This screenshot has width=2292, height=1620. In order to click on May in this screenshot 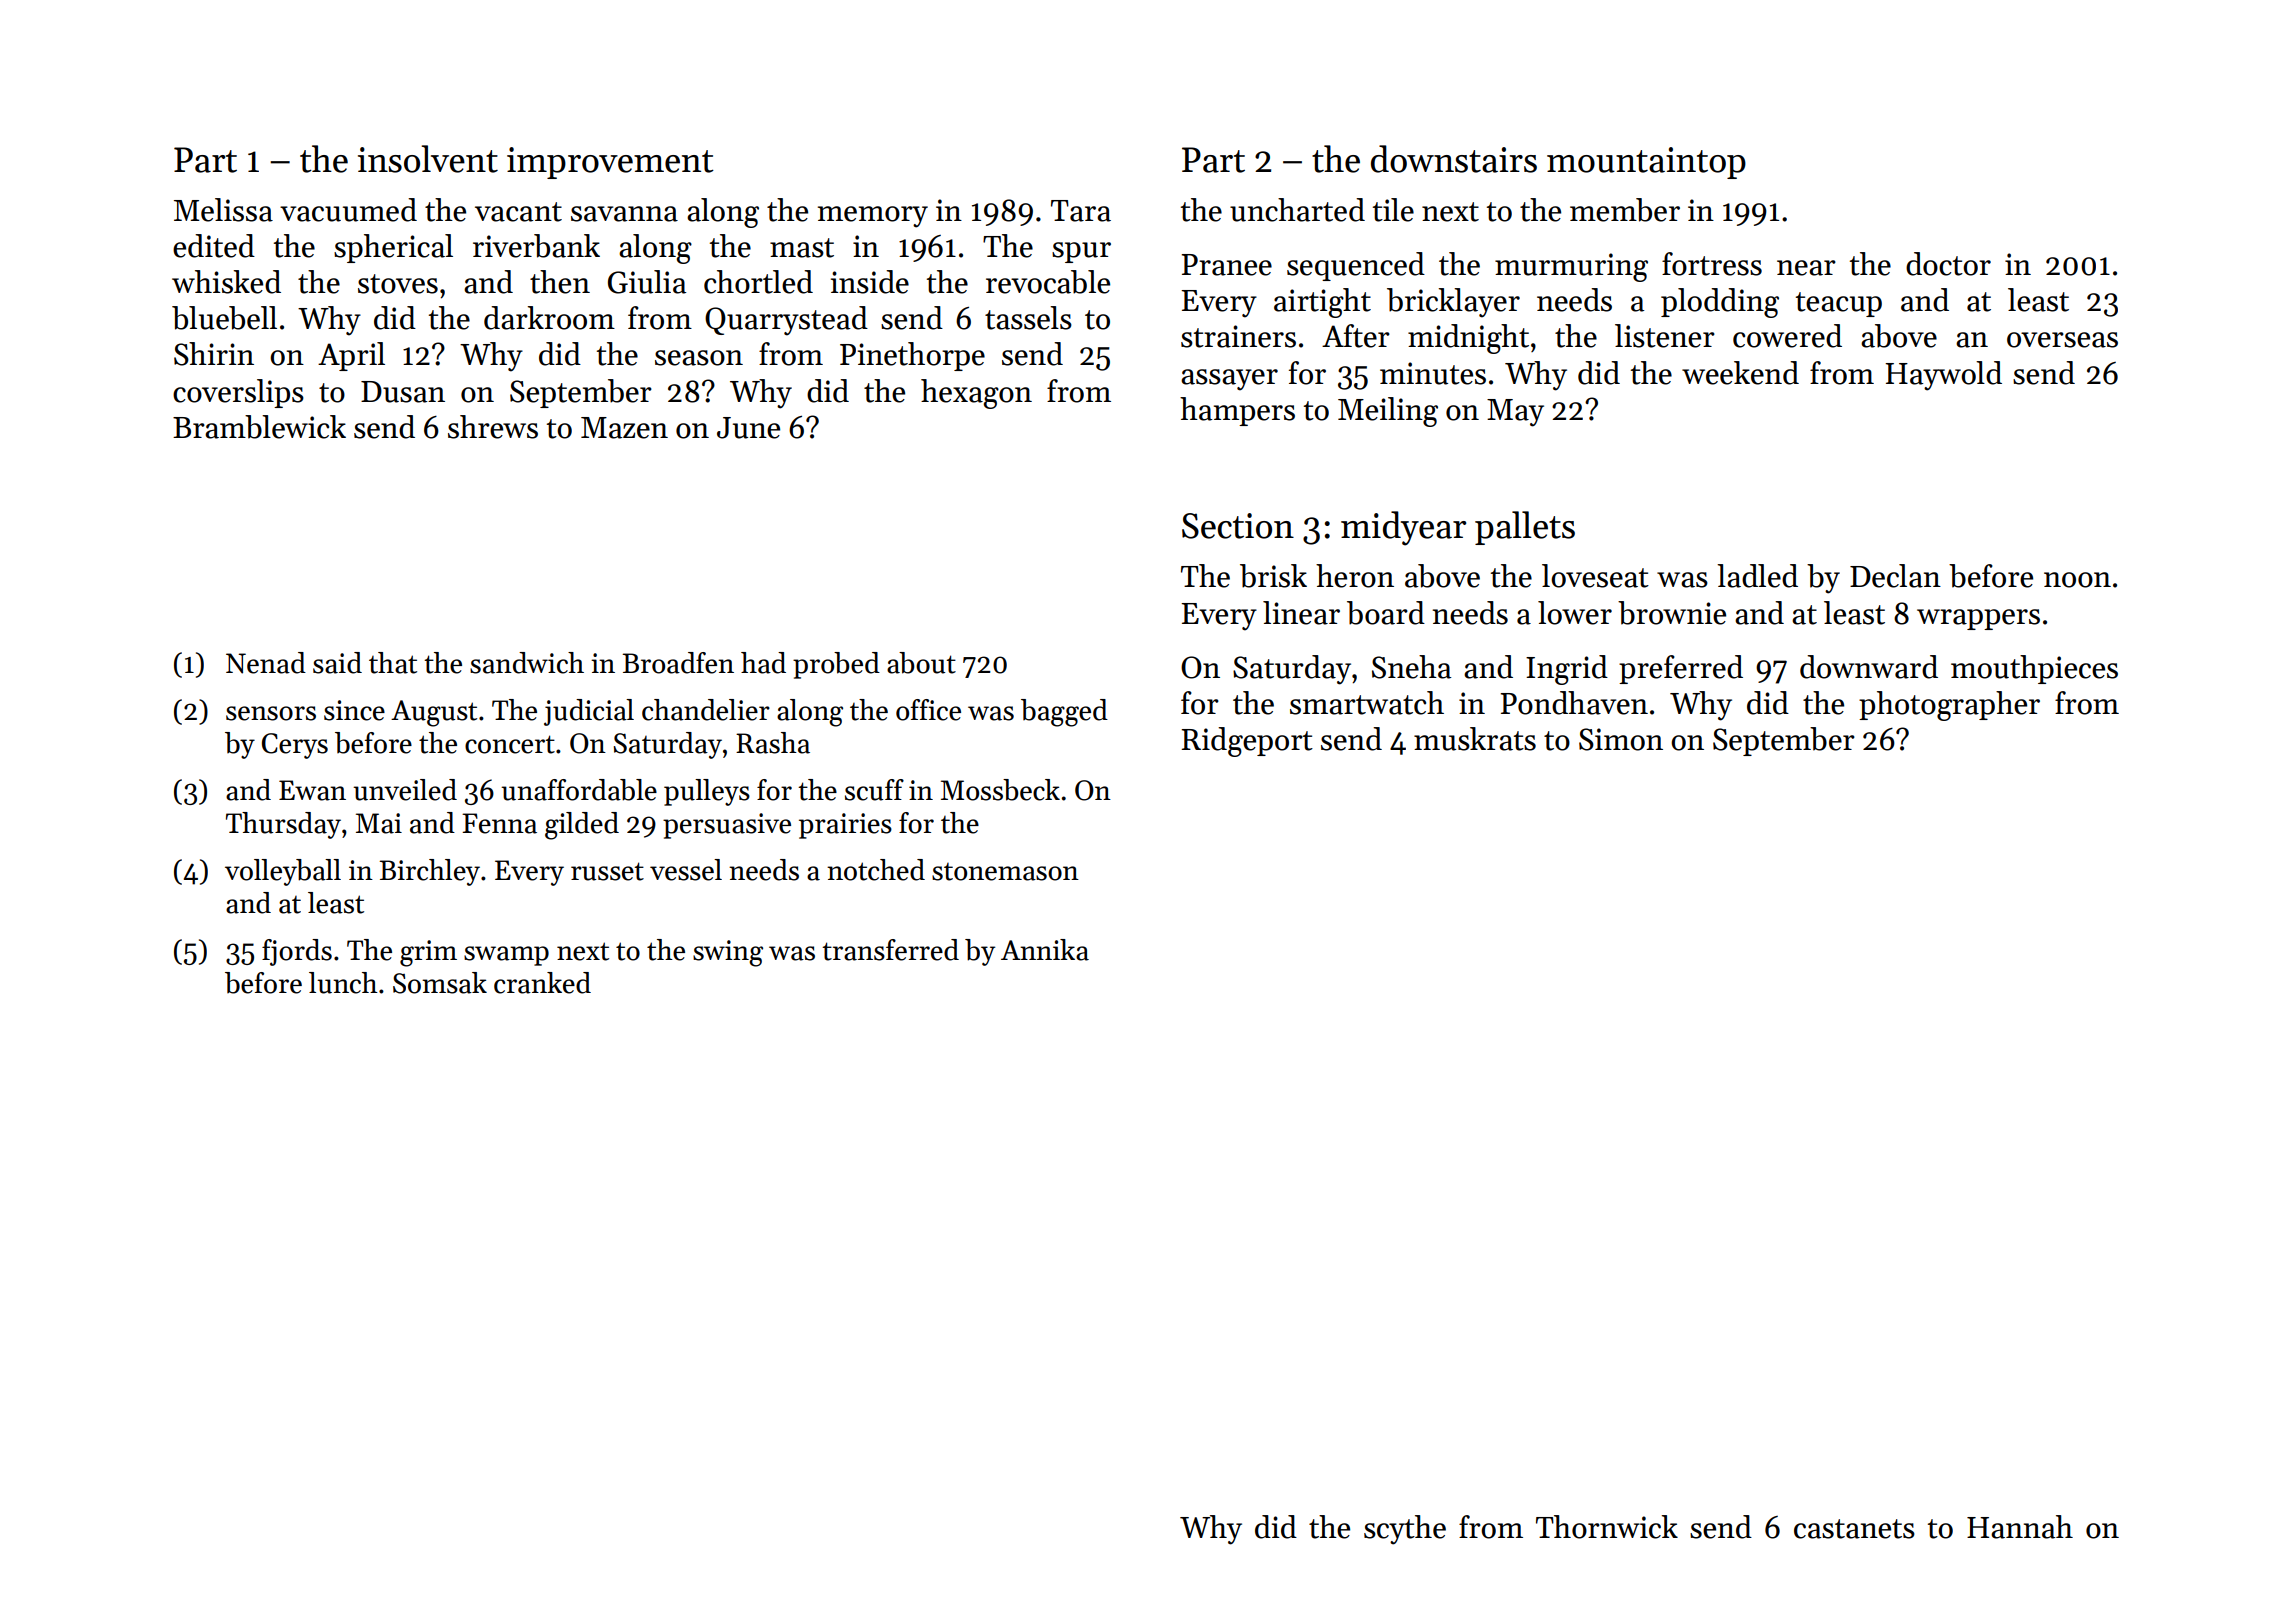, I will do `click(1515, 413)`.
